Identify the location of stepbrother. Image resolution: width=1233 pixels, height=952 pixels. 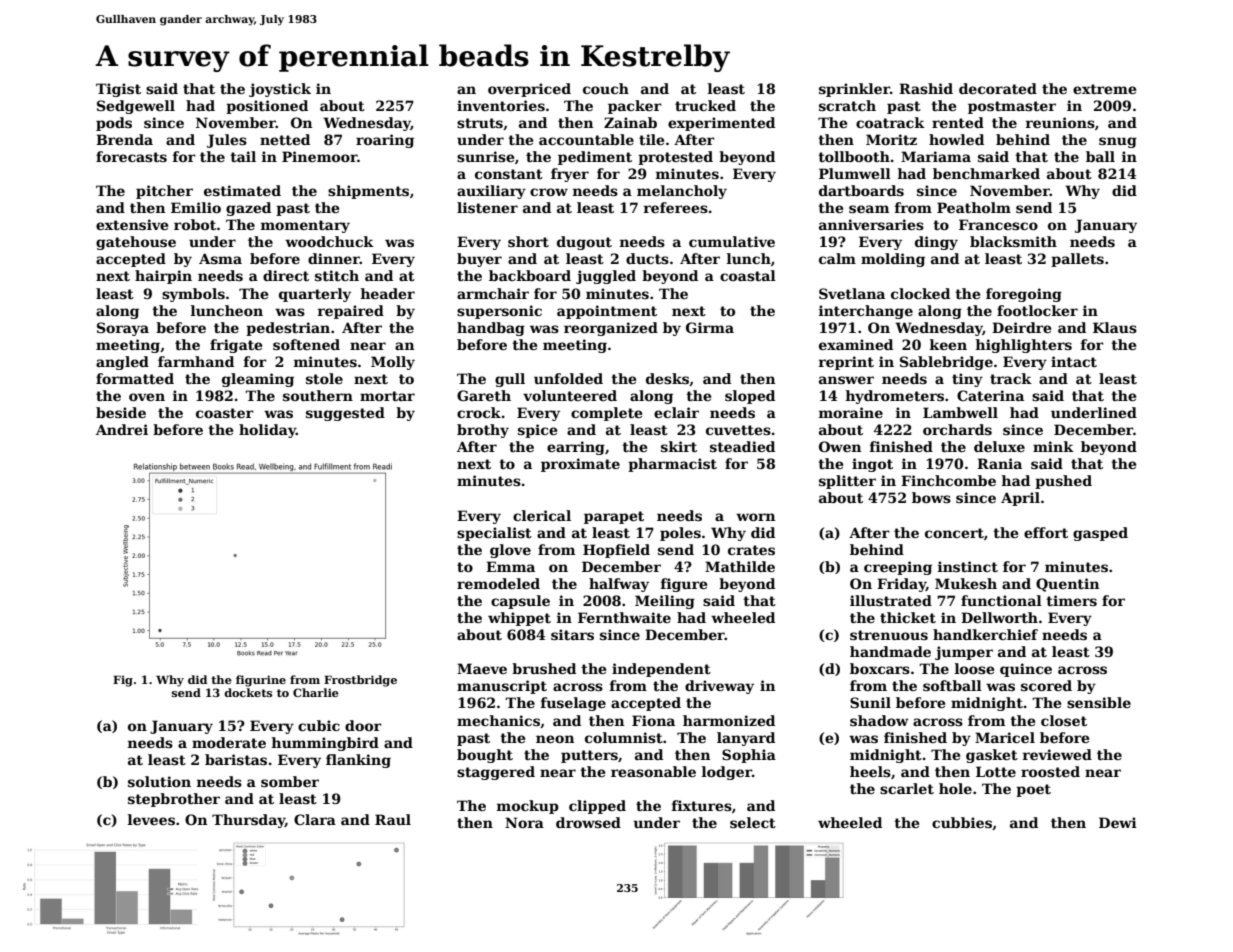
(174, 800).
